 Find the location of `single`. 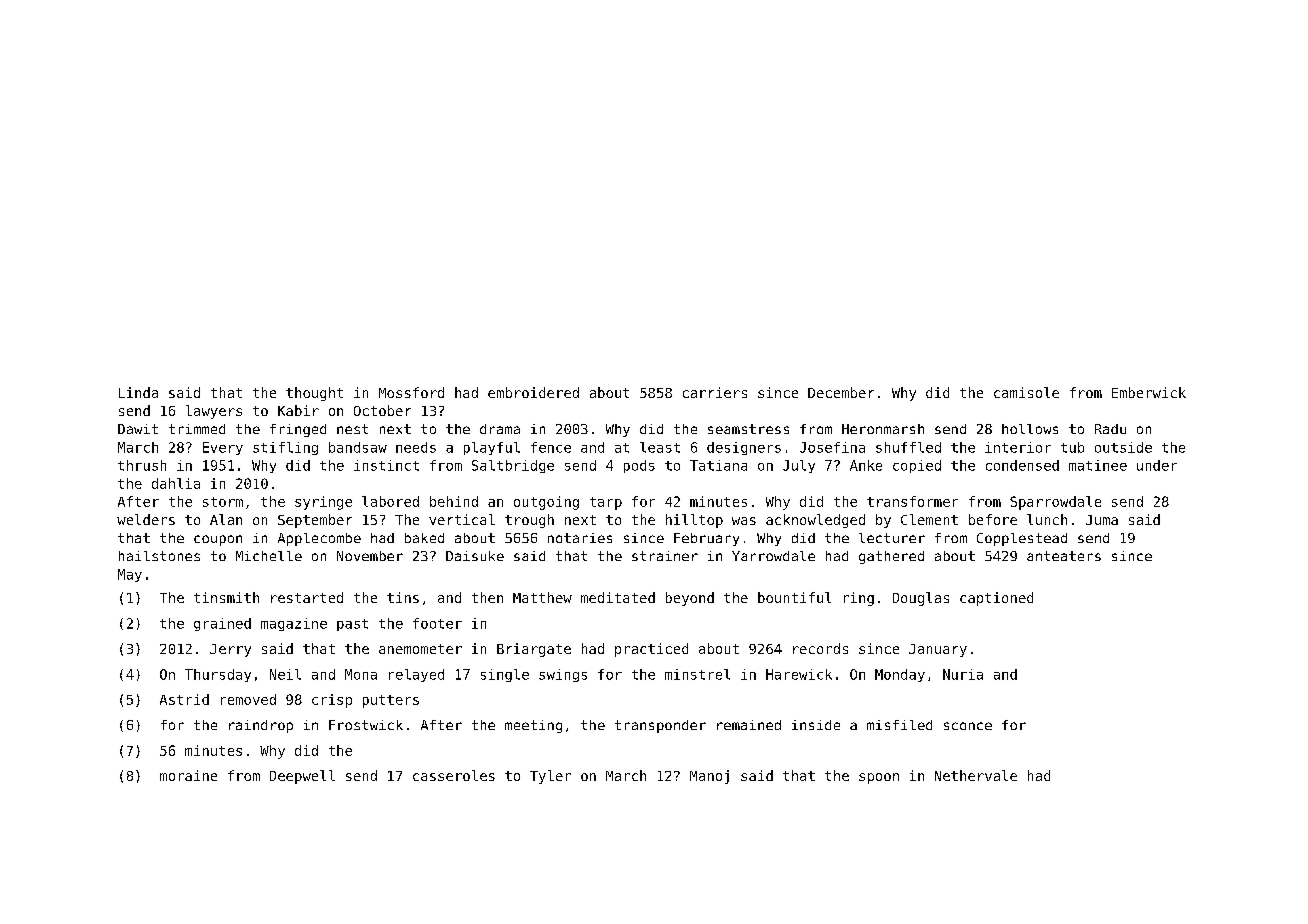

single is located at coordinates (505, 675).
